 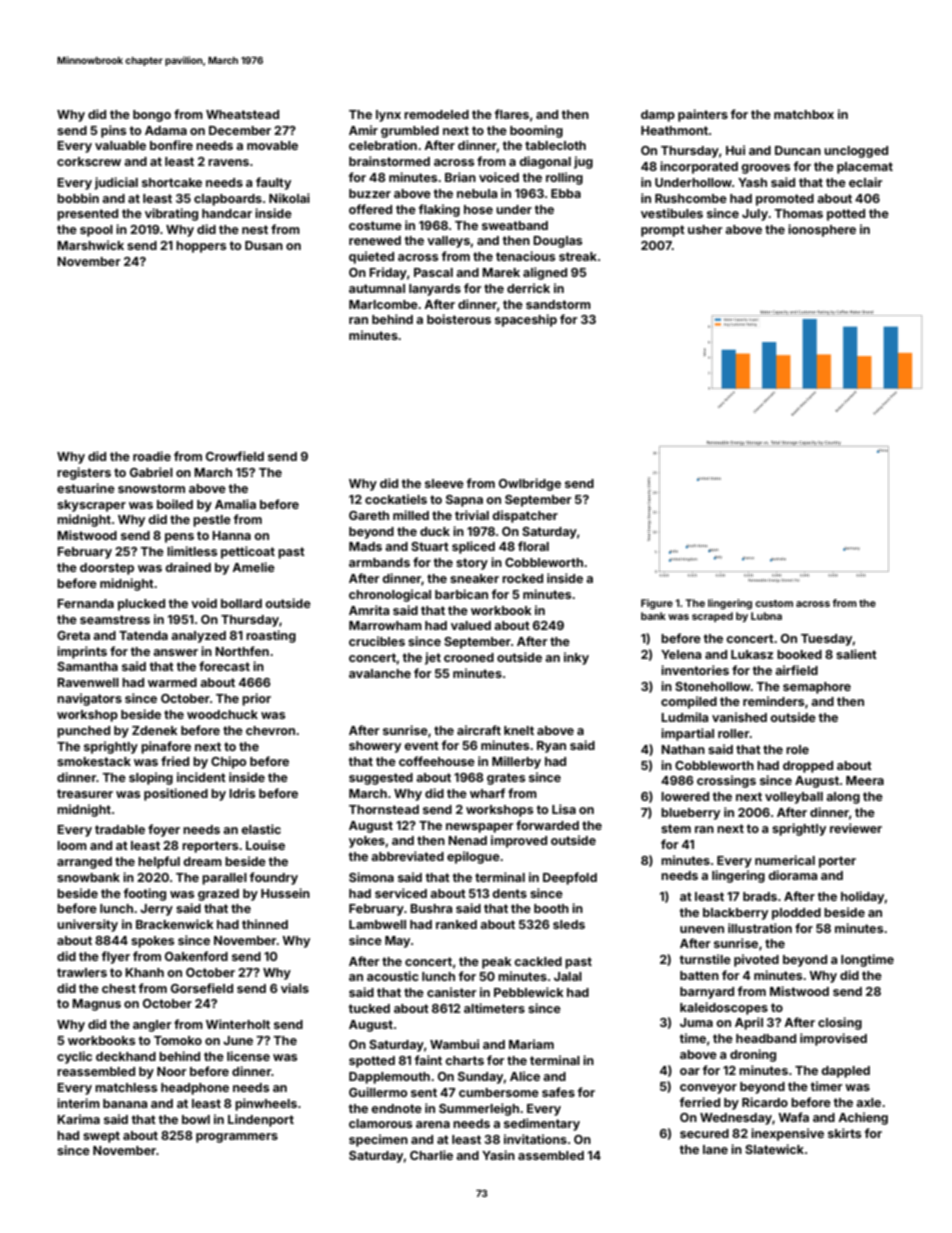 I want to click on Duncan, so click(x=798, y=150).
